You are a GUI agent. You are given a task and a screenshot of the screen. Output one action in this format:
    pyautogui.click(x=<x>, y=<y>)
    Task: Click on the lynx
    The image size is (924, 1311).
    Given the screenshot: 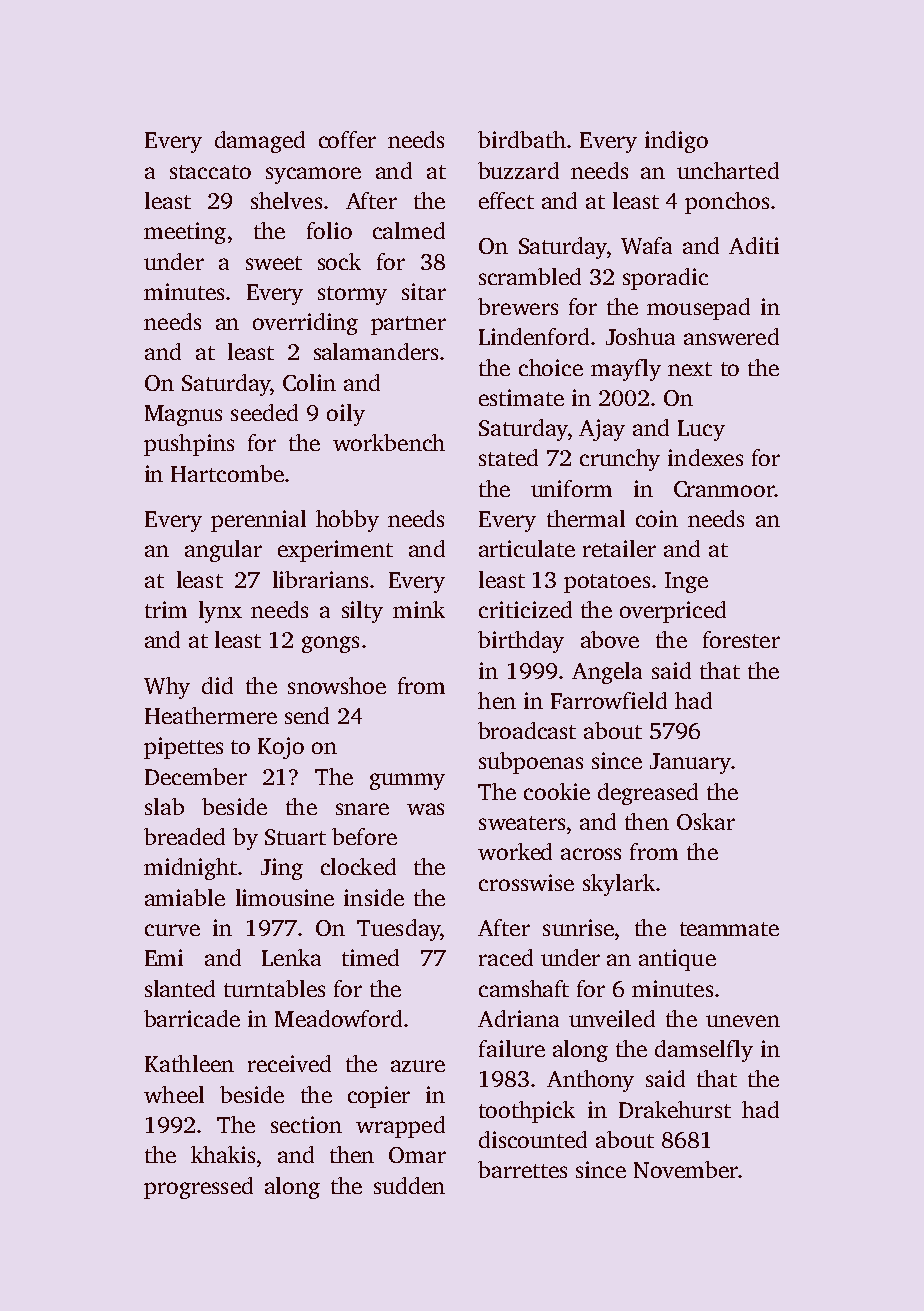 What is the action you would take?
    pyautogui.click(x=220, y=612)
